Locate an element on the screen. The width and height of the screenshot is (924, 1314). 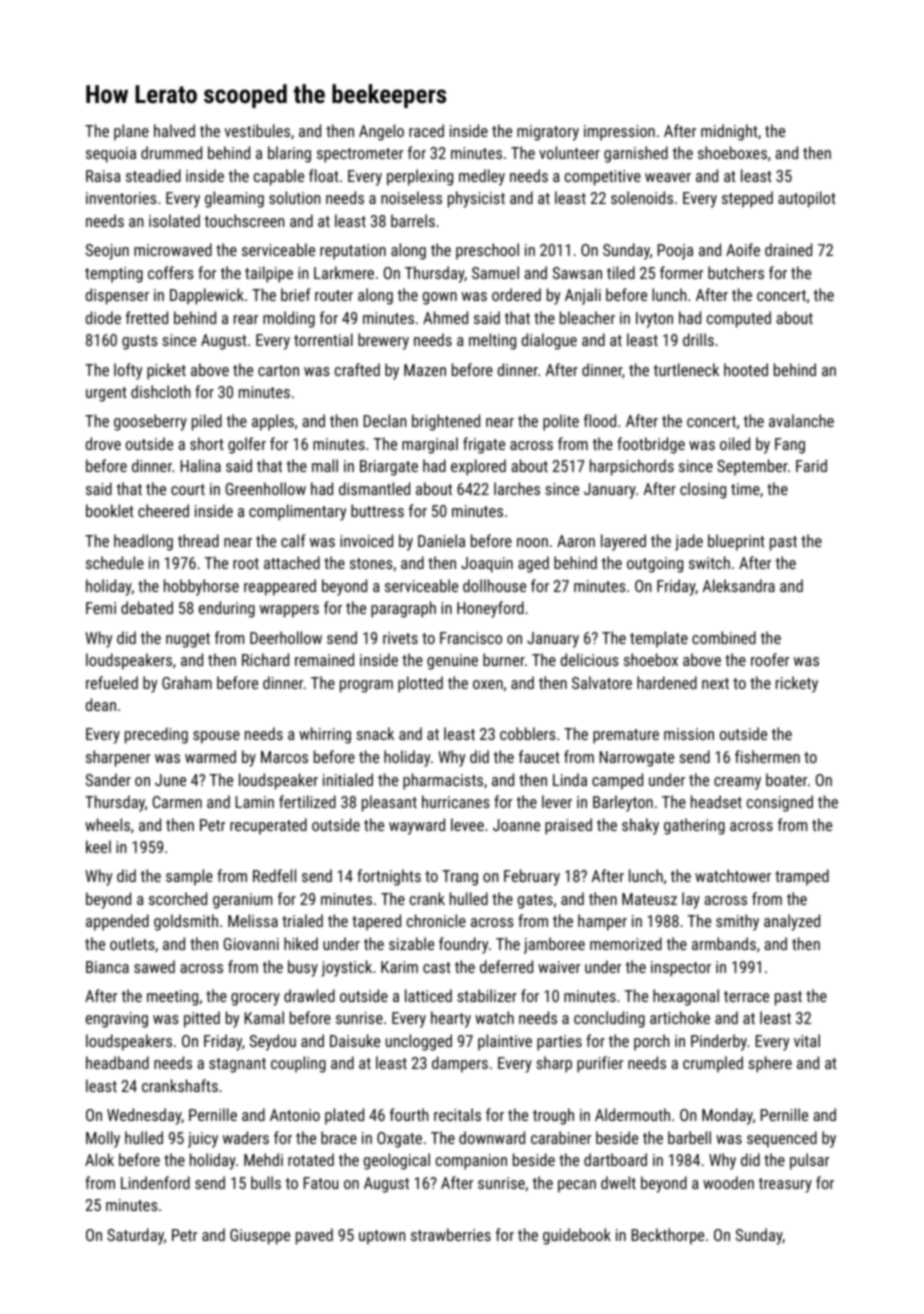
Seojun is located at coordinates (107, 252).
